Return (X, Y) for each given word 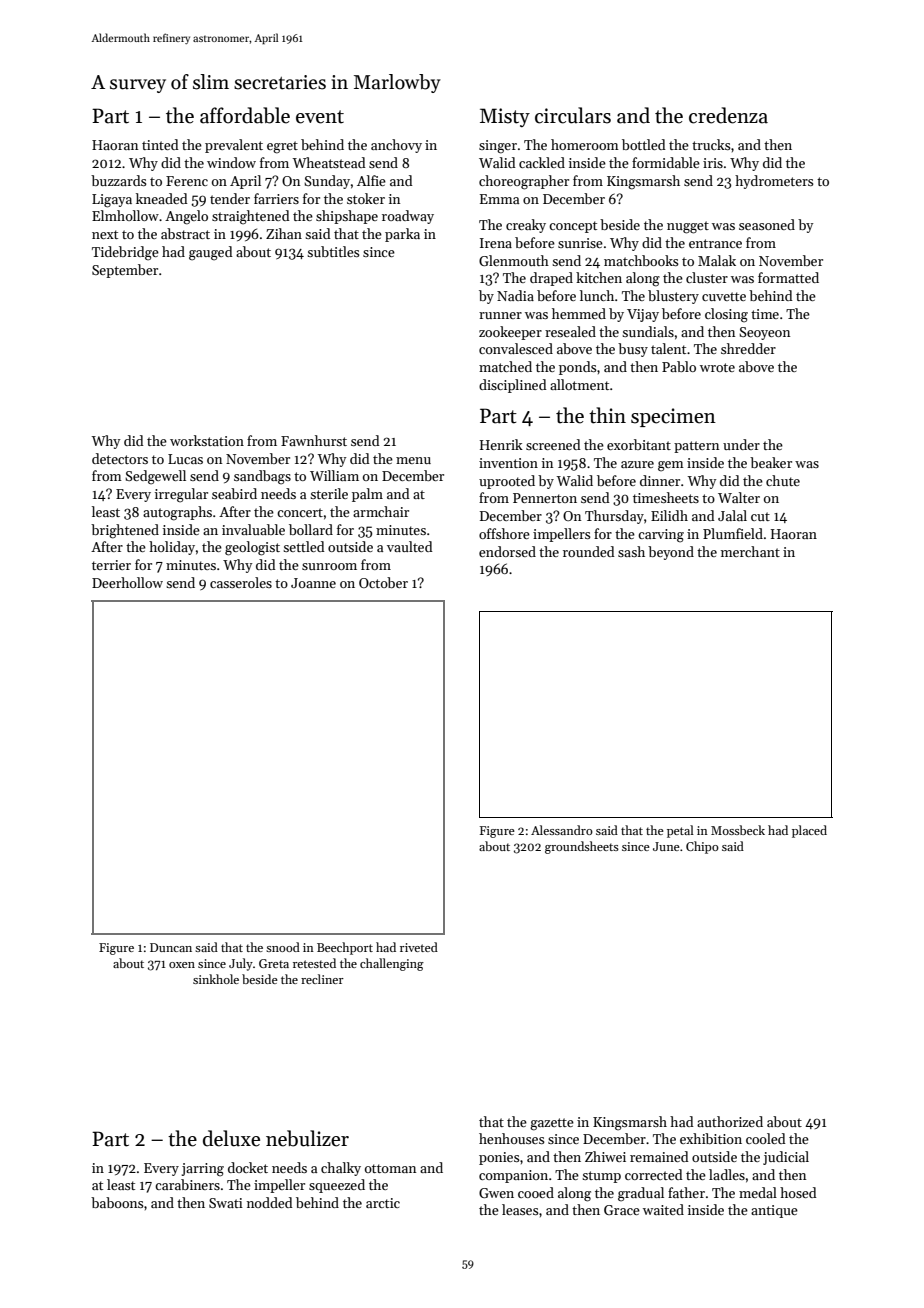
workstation (207, 440)
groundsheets (582, 847)
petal (680, 831)
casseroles (241, 582)
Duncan (171, 947)
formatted (788, 277)
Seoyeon (764, 333)
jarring (202, 1170)
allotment (579, 384)
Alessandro (562, 830)
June (666, 846)
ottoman (390, 1168)
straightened (251, 217)
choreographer (524, 182)
